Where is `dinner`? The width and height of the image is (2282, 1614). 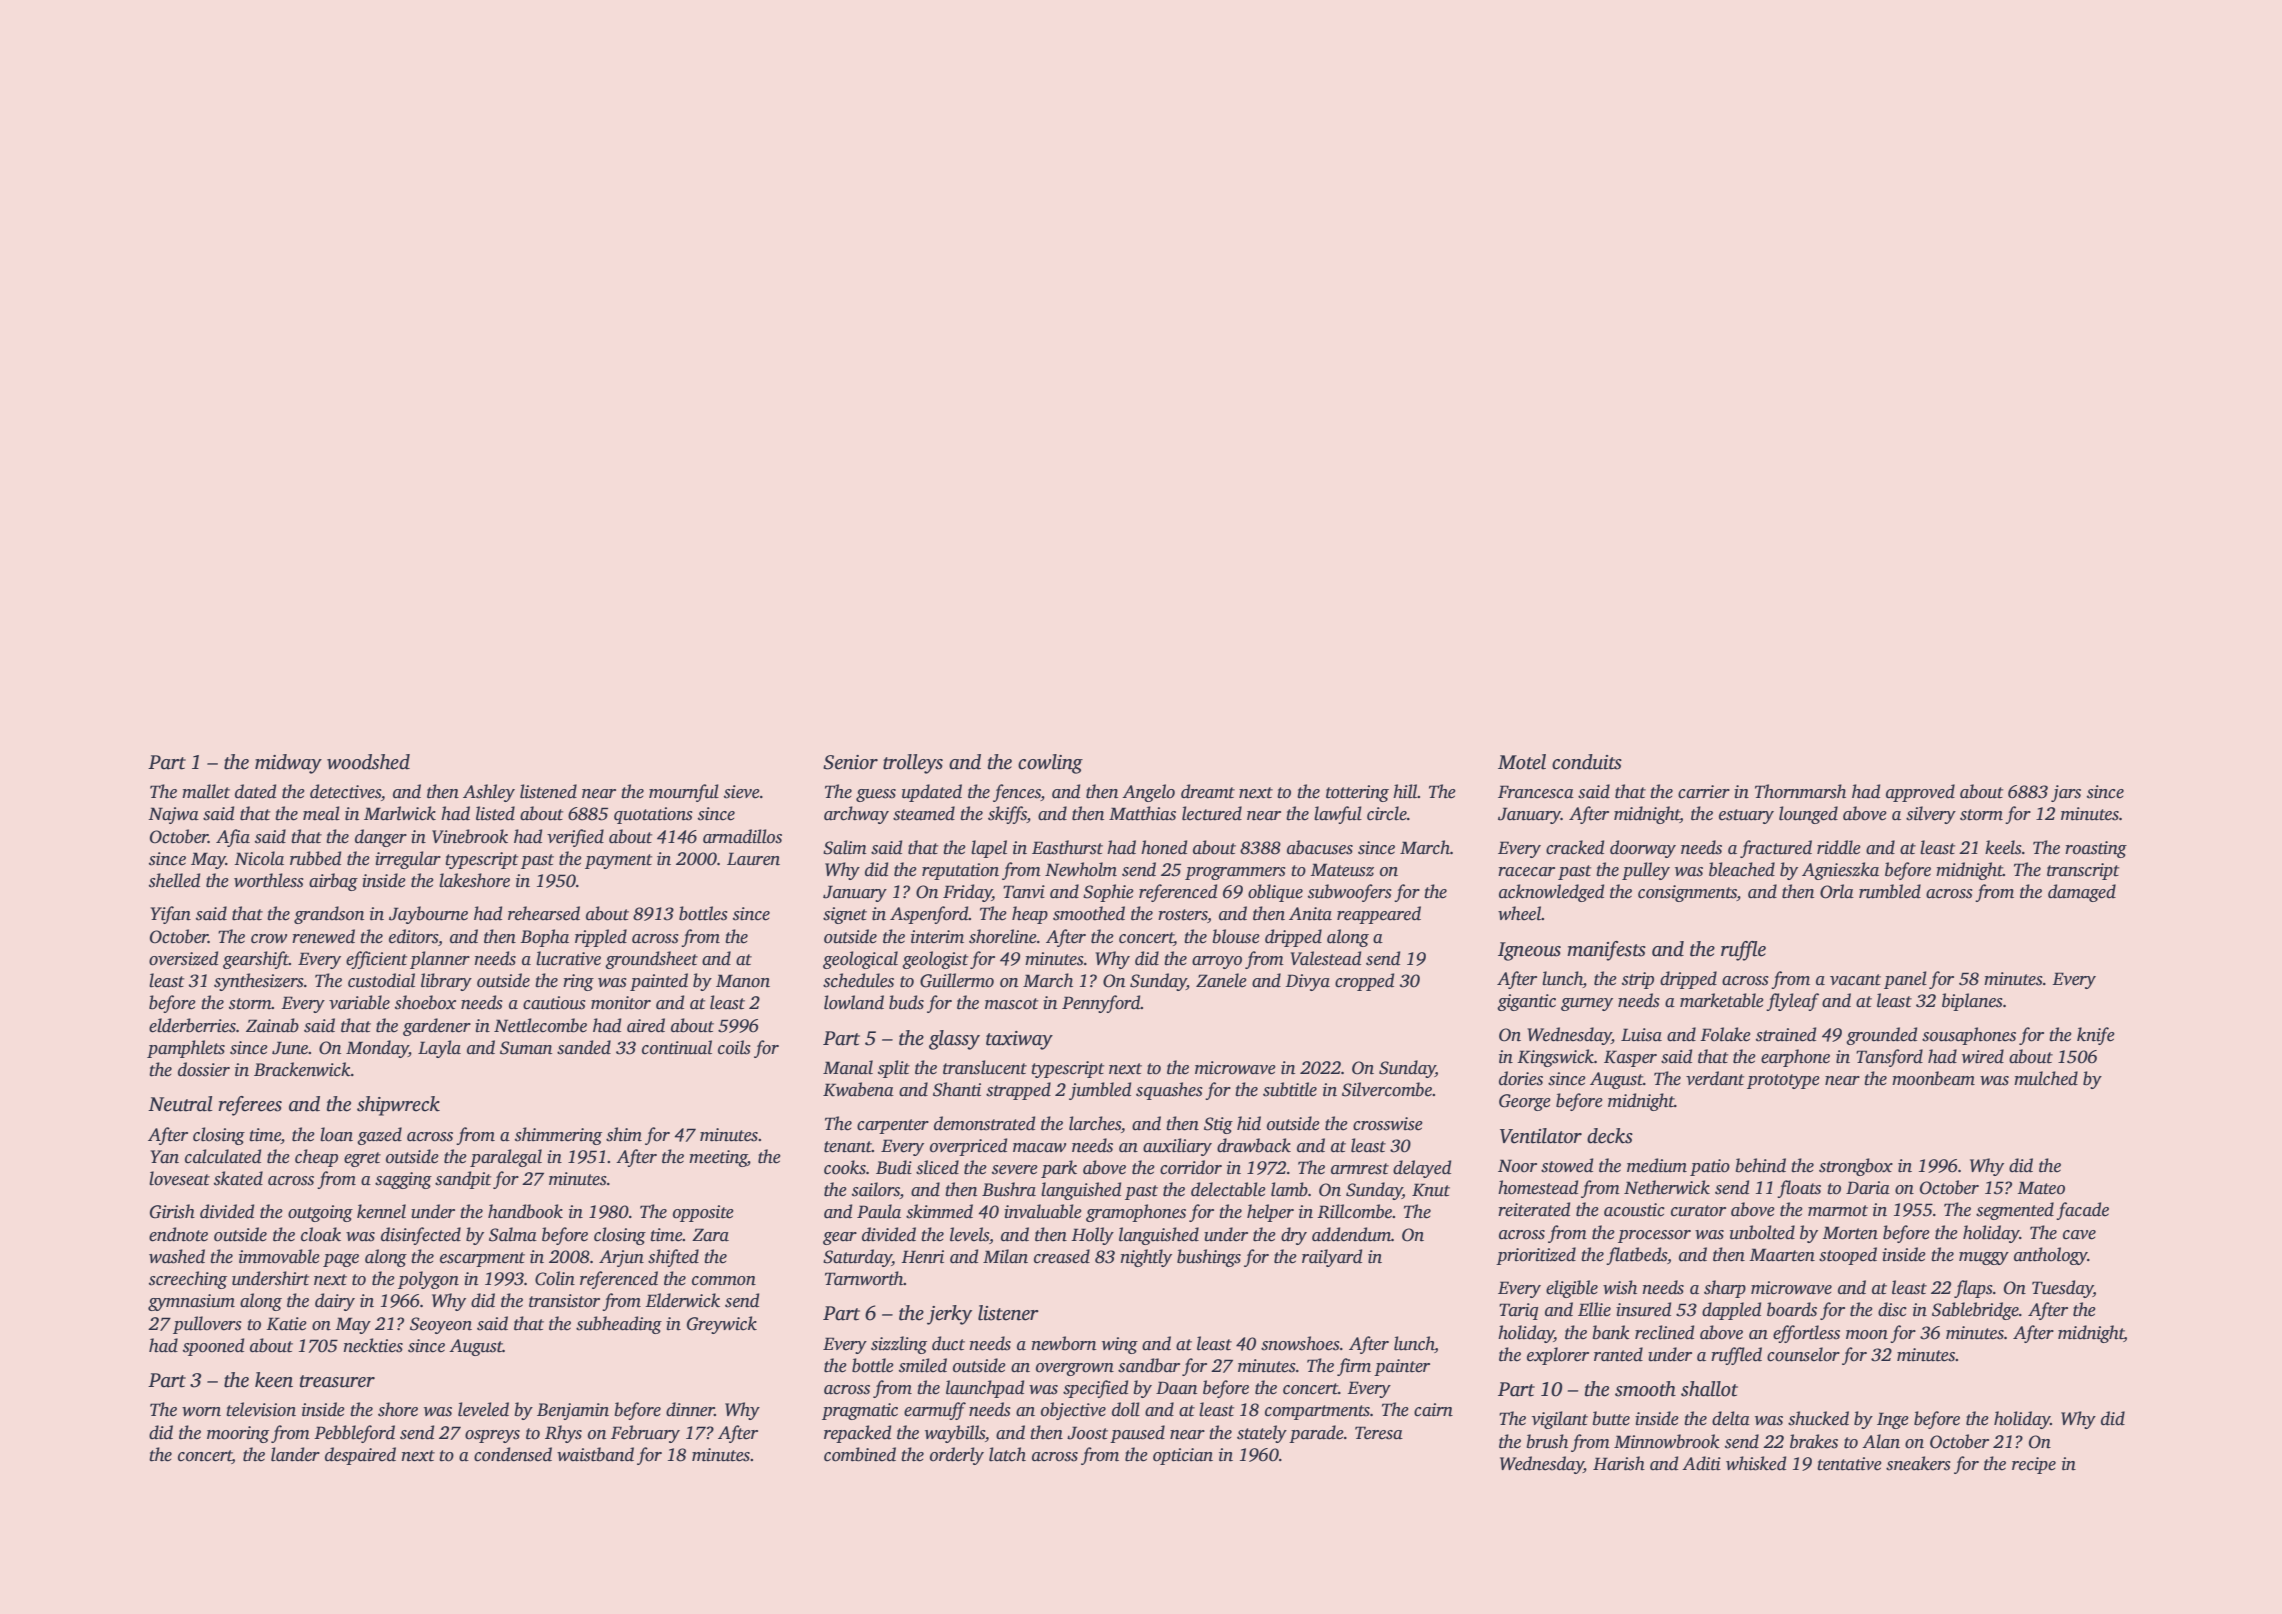 dinner is located at coordinates (690, 1409).
